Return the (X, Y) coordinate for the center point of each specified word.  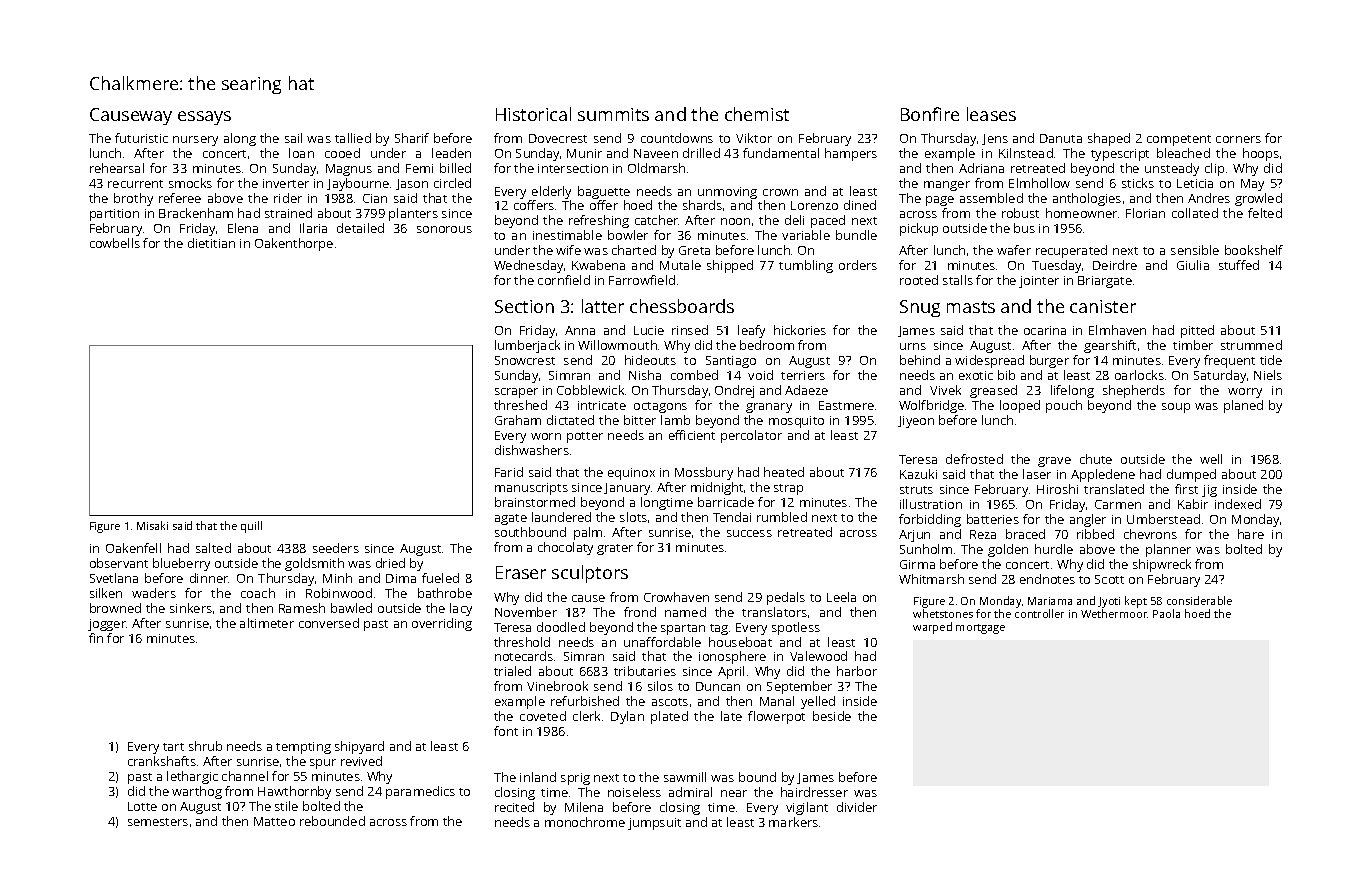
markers (793, 822)
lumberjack (527, 346)
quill (251, 527)
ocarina (1045, 330)
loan (301, 153)
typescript (1120, 155)
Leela (841, 597)
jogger (107, 625)
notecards (524, 656)
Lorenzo (814, 205)
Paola (1166, 613)
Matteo (274, 821)
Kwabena (598, 265)
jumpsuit (654, 824)
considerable (1199, 600)
